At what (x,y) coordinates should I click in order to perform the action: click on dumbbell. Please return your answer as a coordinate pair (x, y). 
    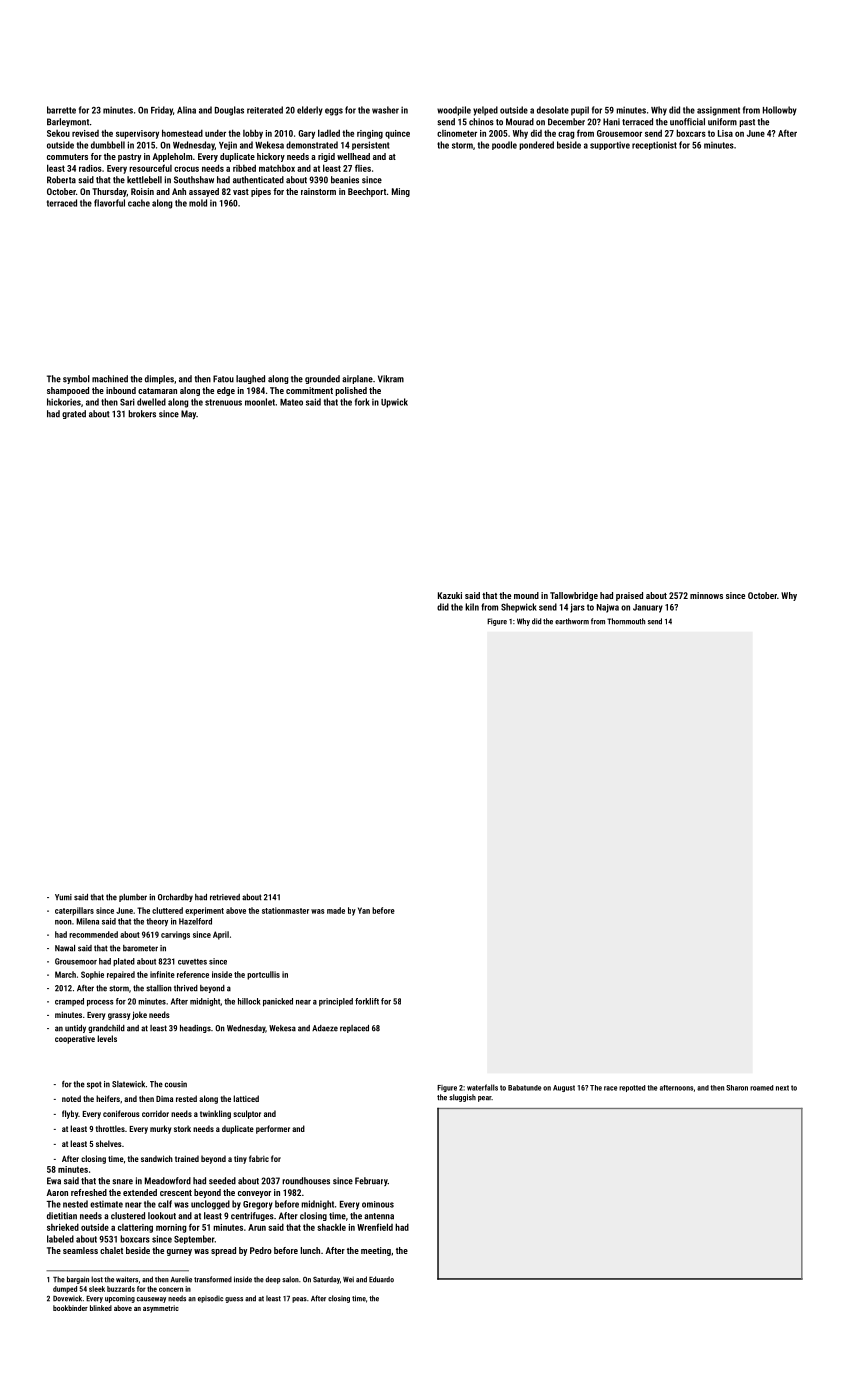
    Looking at the image, I should click on (108, 145).
